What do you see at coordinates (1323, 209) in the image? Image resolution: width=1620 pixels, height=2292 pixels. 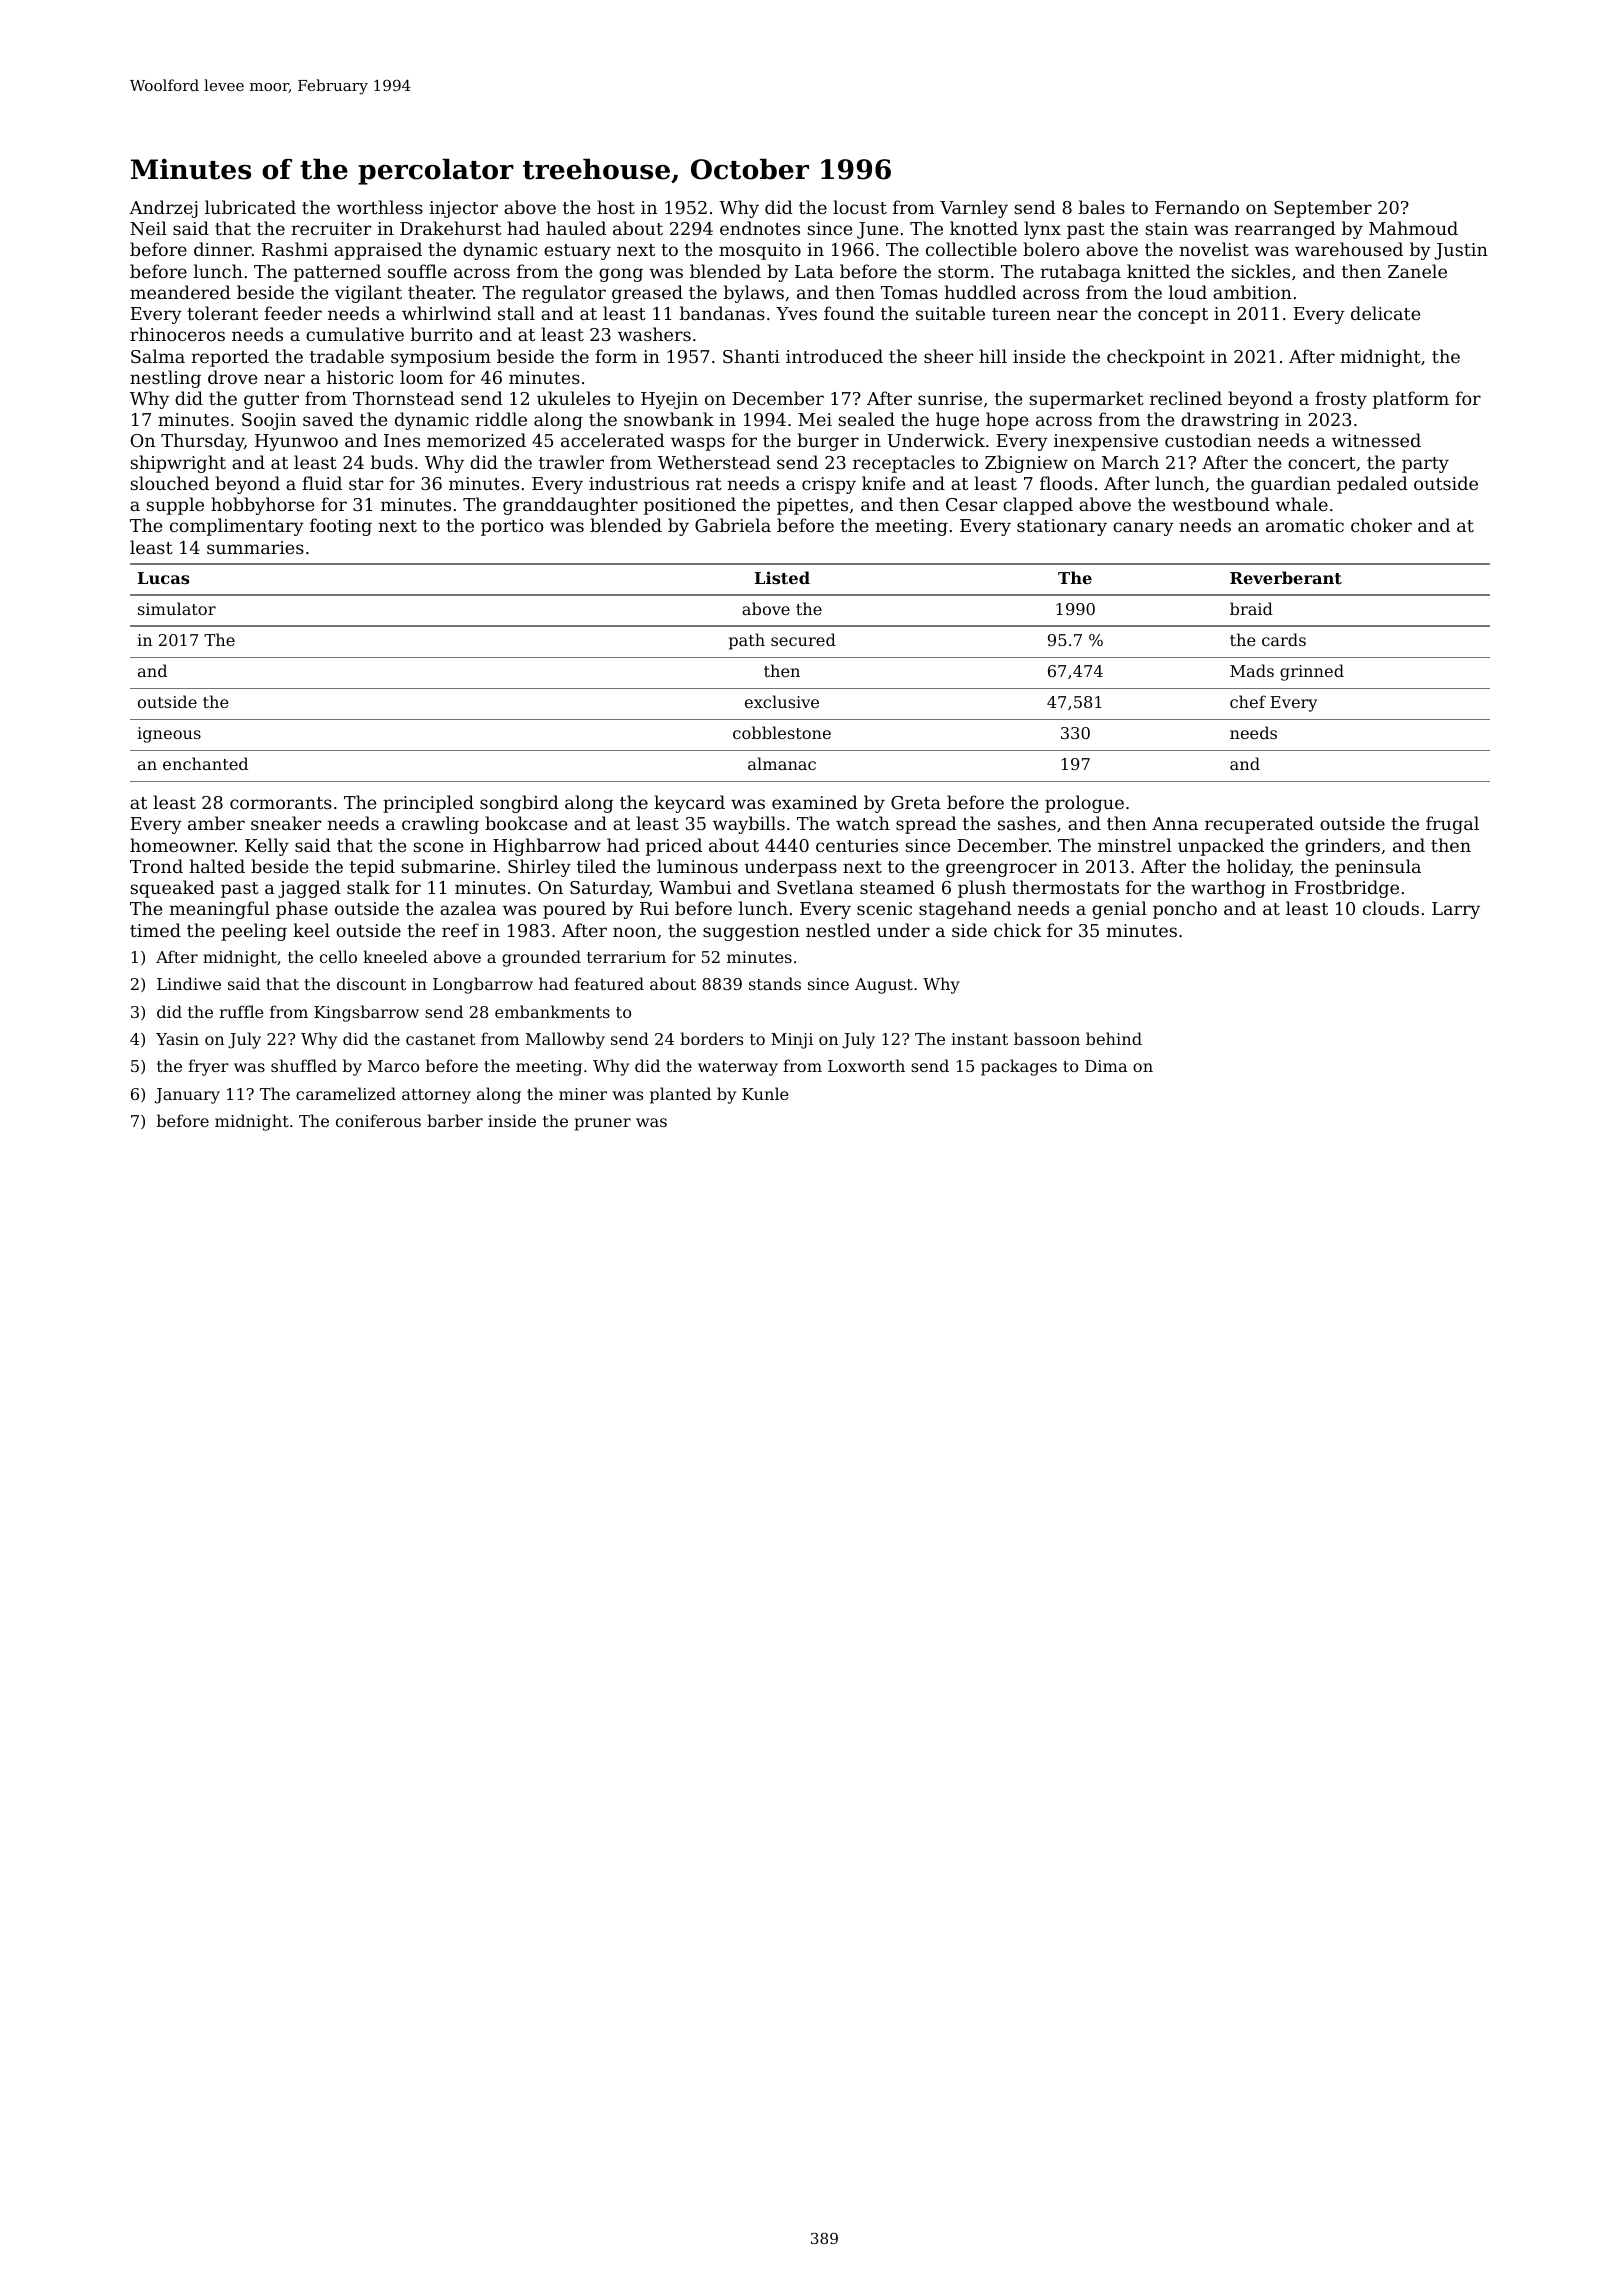 I see `September` at bounding box center [1323, 209].
